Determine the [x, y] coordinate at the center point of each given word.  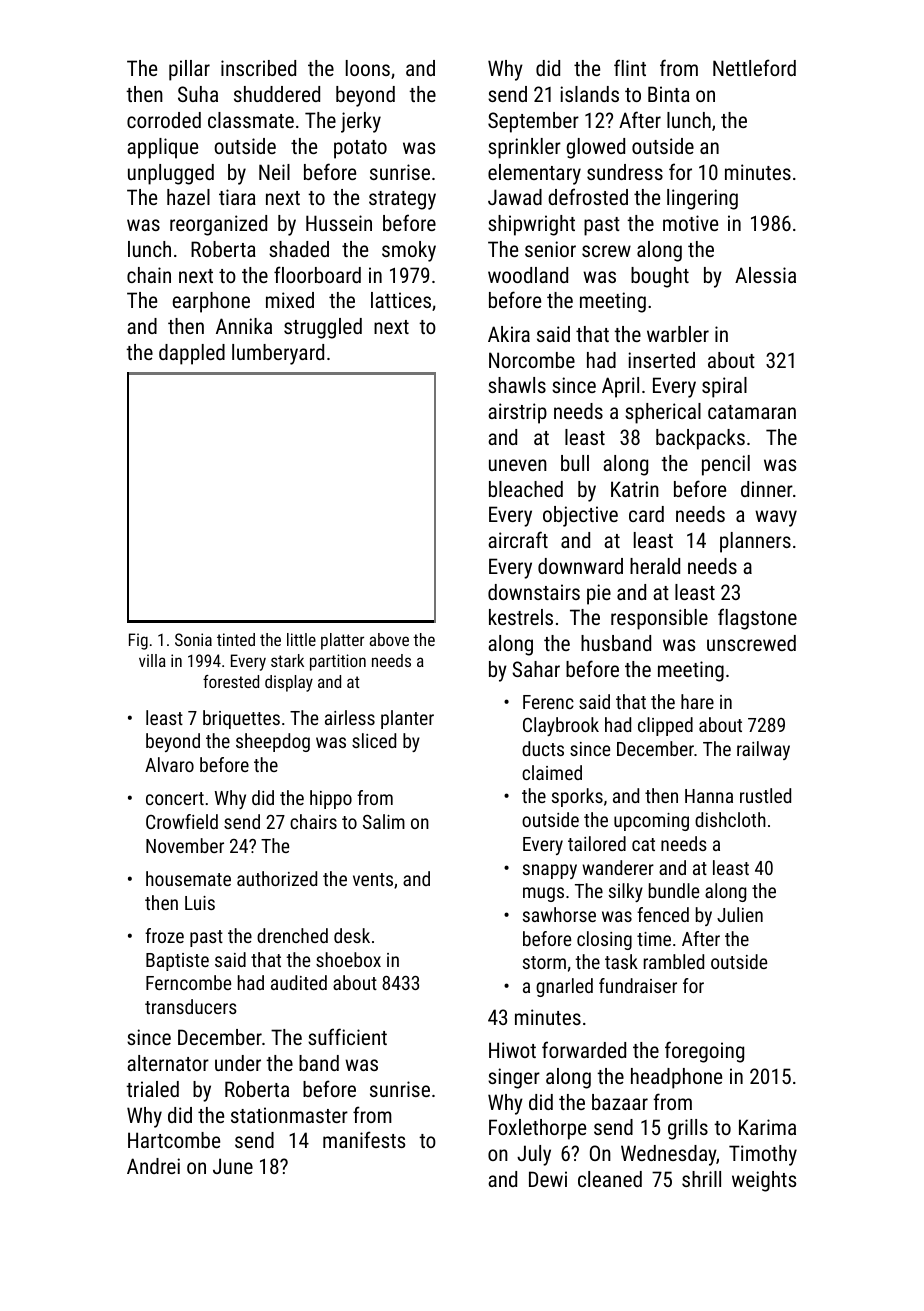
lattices [401, 300]
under [238, 1063]
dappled [192, 354]
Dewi [548, 1179]
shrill [701, 1179]
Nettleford [754, 67]
